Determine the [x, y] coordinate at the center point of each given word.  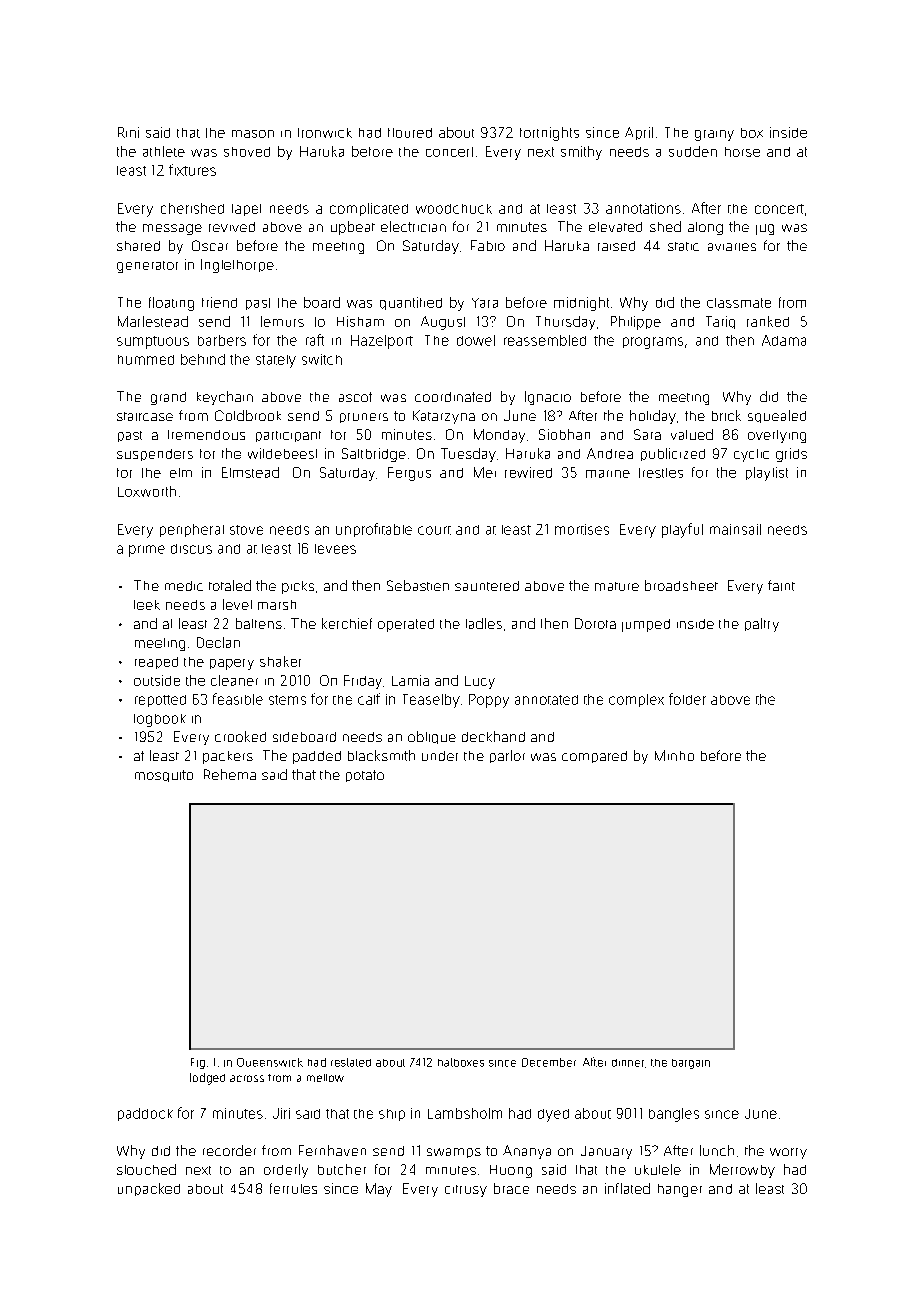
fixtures [192, 170]
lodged [207, 1079]
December [549, 1062]
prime [147, 551]
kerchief [347, 623]
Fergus [409, 474]
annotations [643, 208]
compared [594, 757]
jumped [646, 625]
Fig [198, 1063]
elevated [615, 227]
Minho [674, 755]
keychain [225, 398]
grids [791, 455]
